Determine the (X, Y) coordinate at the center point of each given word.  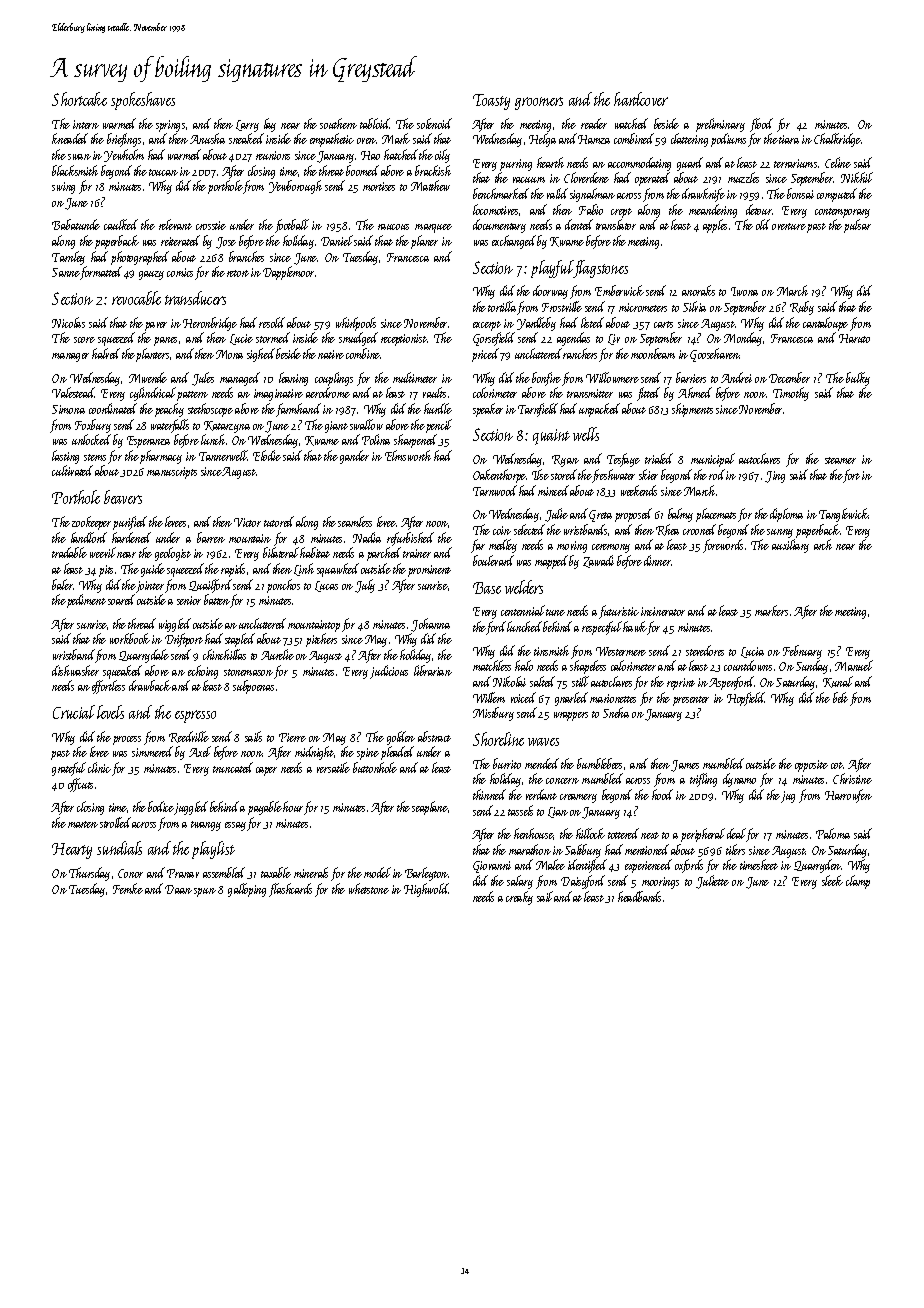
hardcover (641, 99)
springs (170, 126)
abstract (434, 736)
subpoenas (253, 687)
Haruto (854, 338)
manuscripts (172, 473)
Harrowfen (848, 796)
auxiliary (790, 546)
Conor (130, 873)
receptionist (404, 340)
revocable (136, 298)
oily (442, 156)
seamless (355, 521)
